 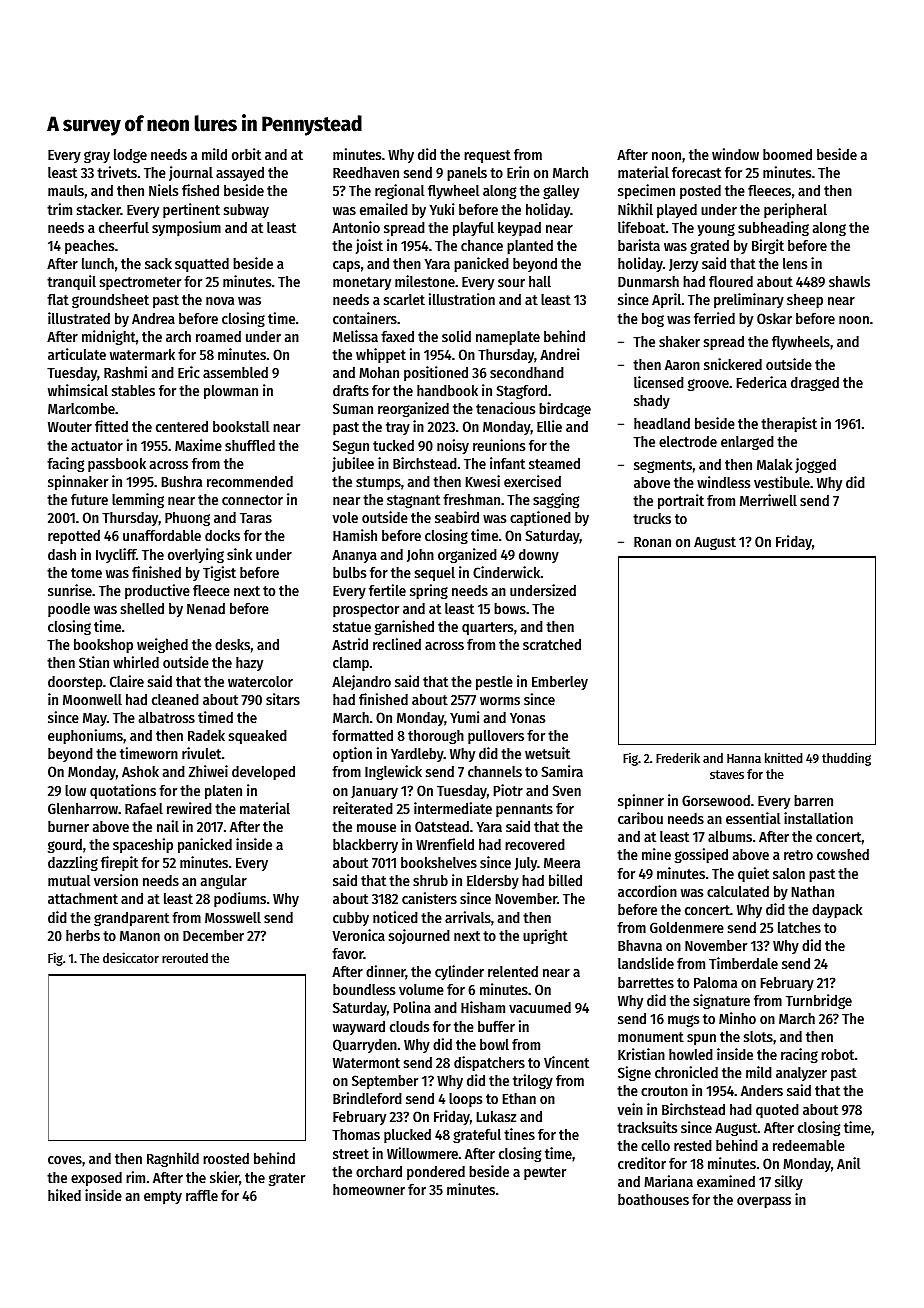 What do you see at coordinates (688, 441) in the screenshot?
I see `electrode` at bounding box center [688, 441].
